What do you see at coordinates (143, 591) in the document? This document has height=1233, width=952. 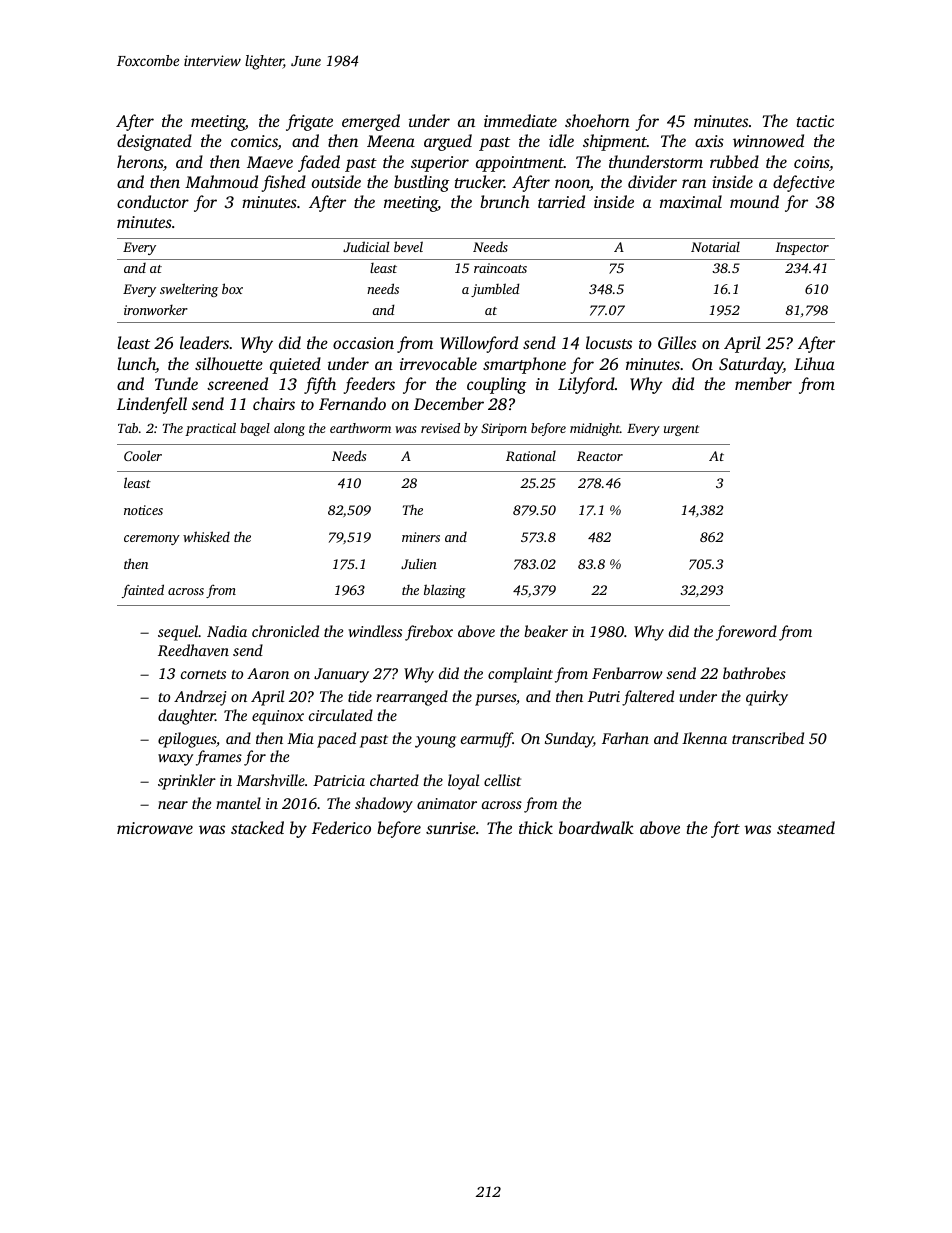 I see `fainted` at bounding box center [143, 591].
